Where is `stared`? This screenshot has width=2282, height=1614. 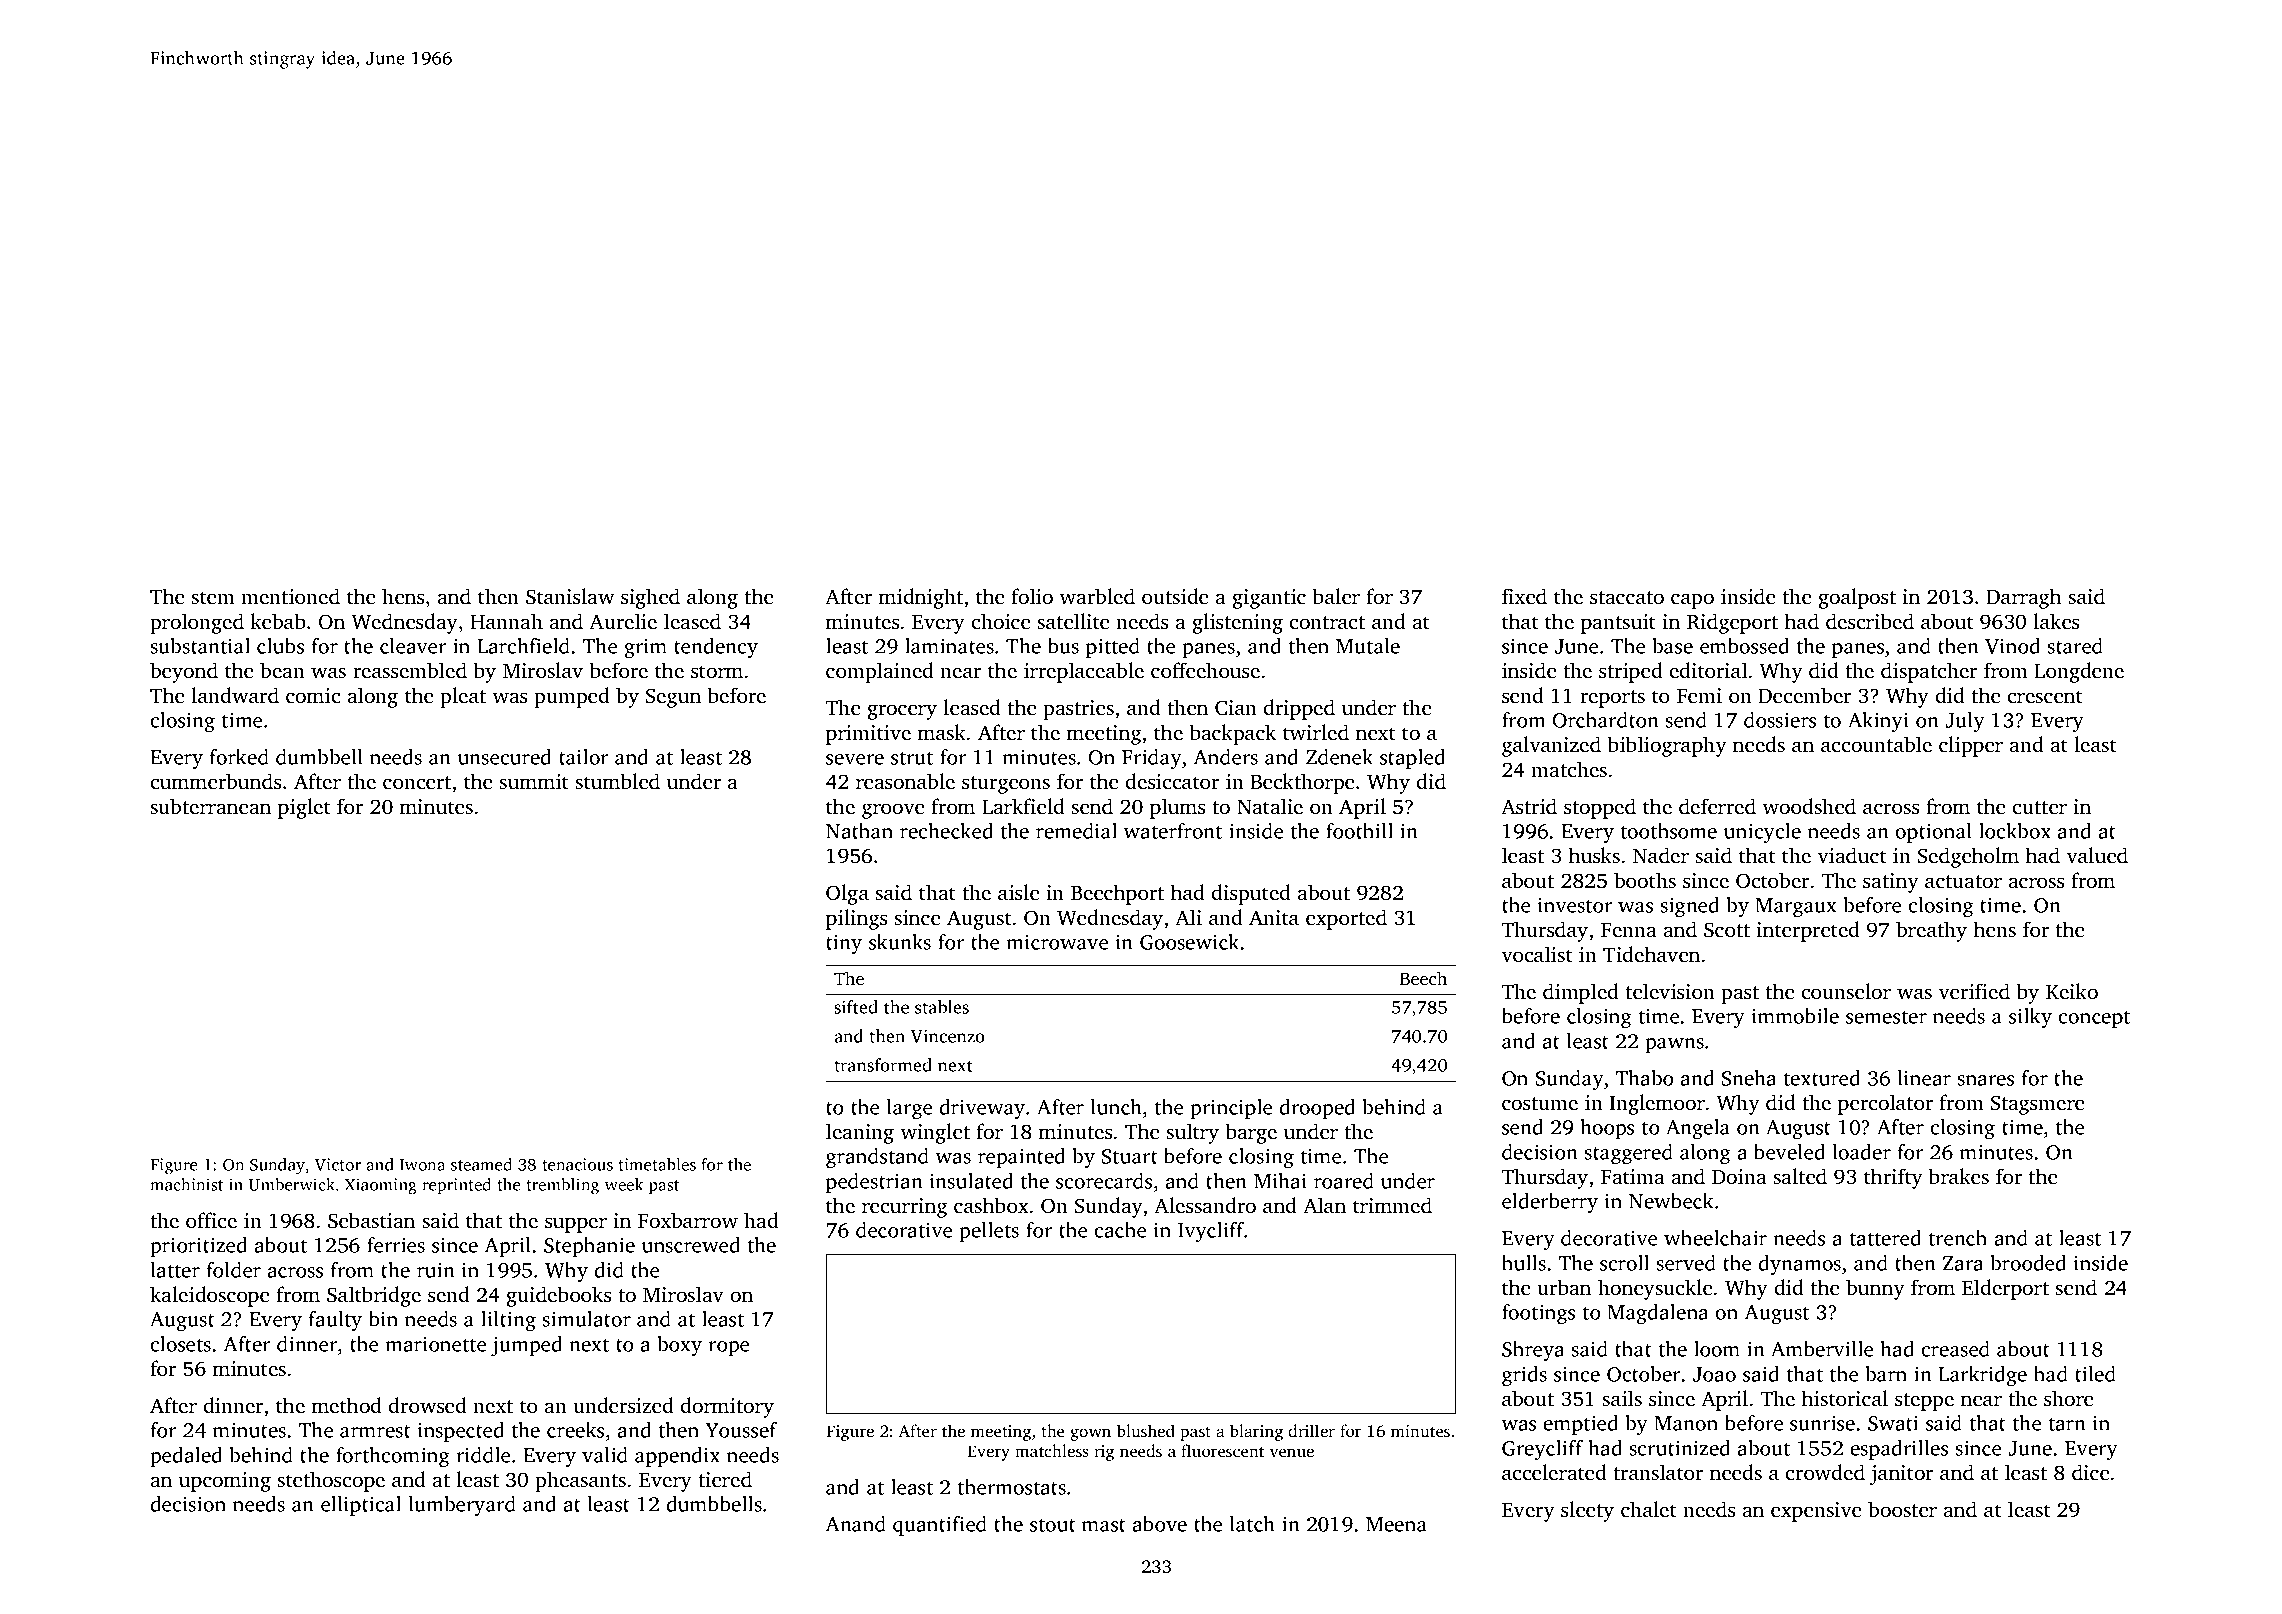 stared is located at coordinates (2075, 646).
